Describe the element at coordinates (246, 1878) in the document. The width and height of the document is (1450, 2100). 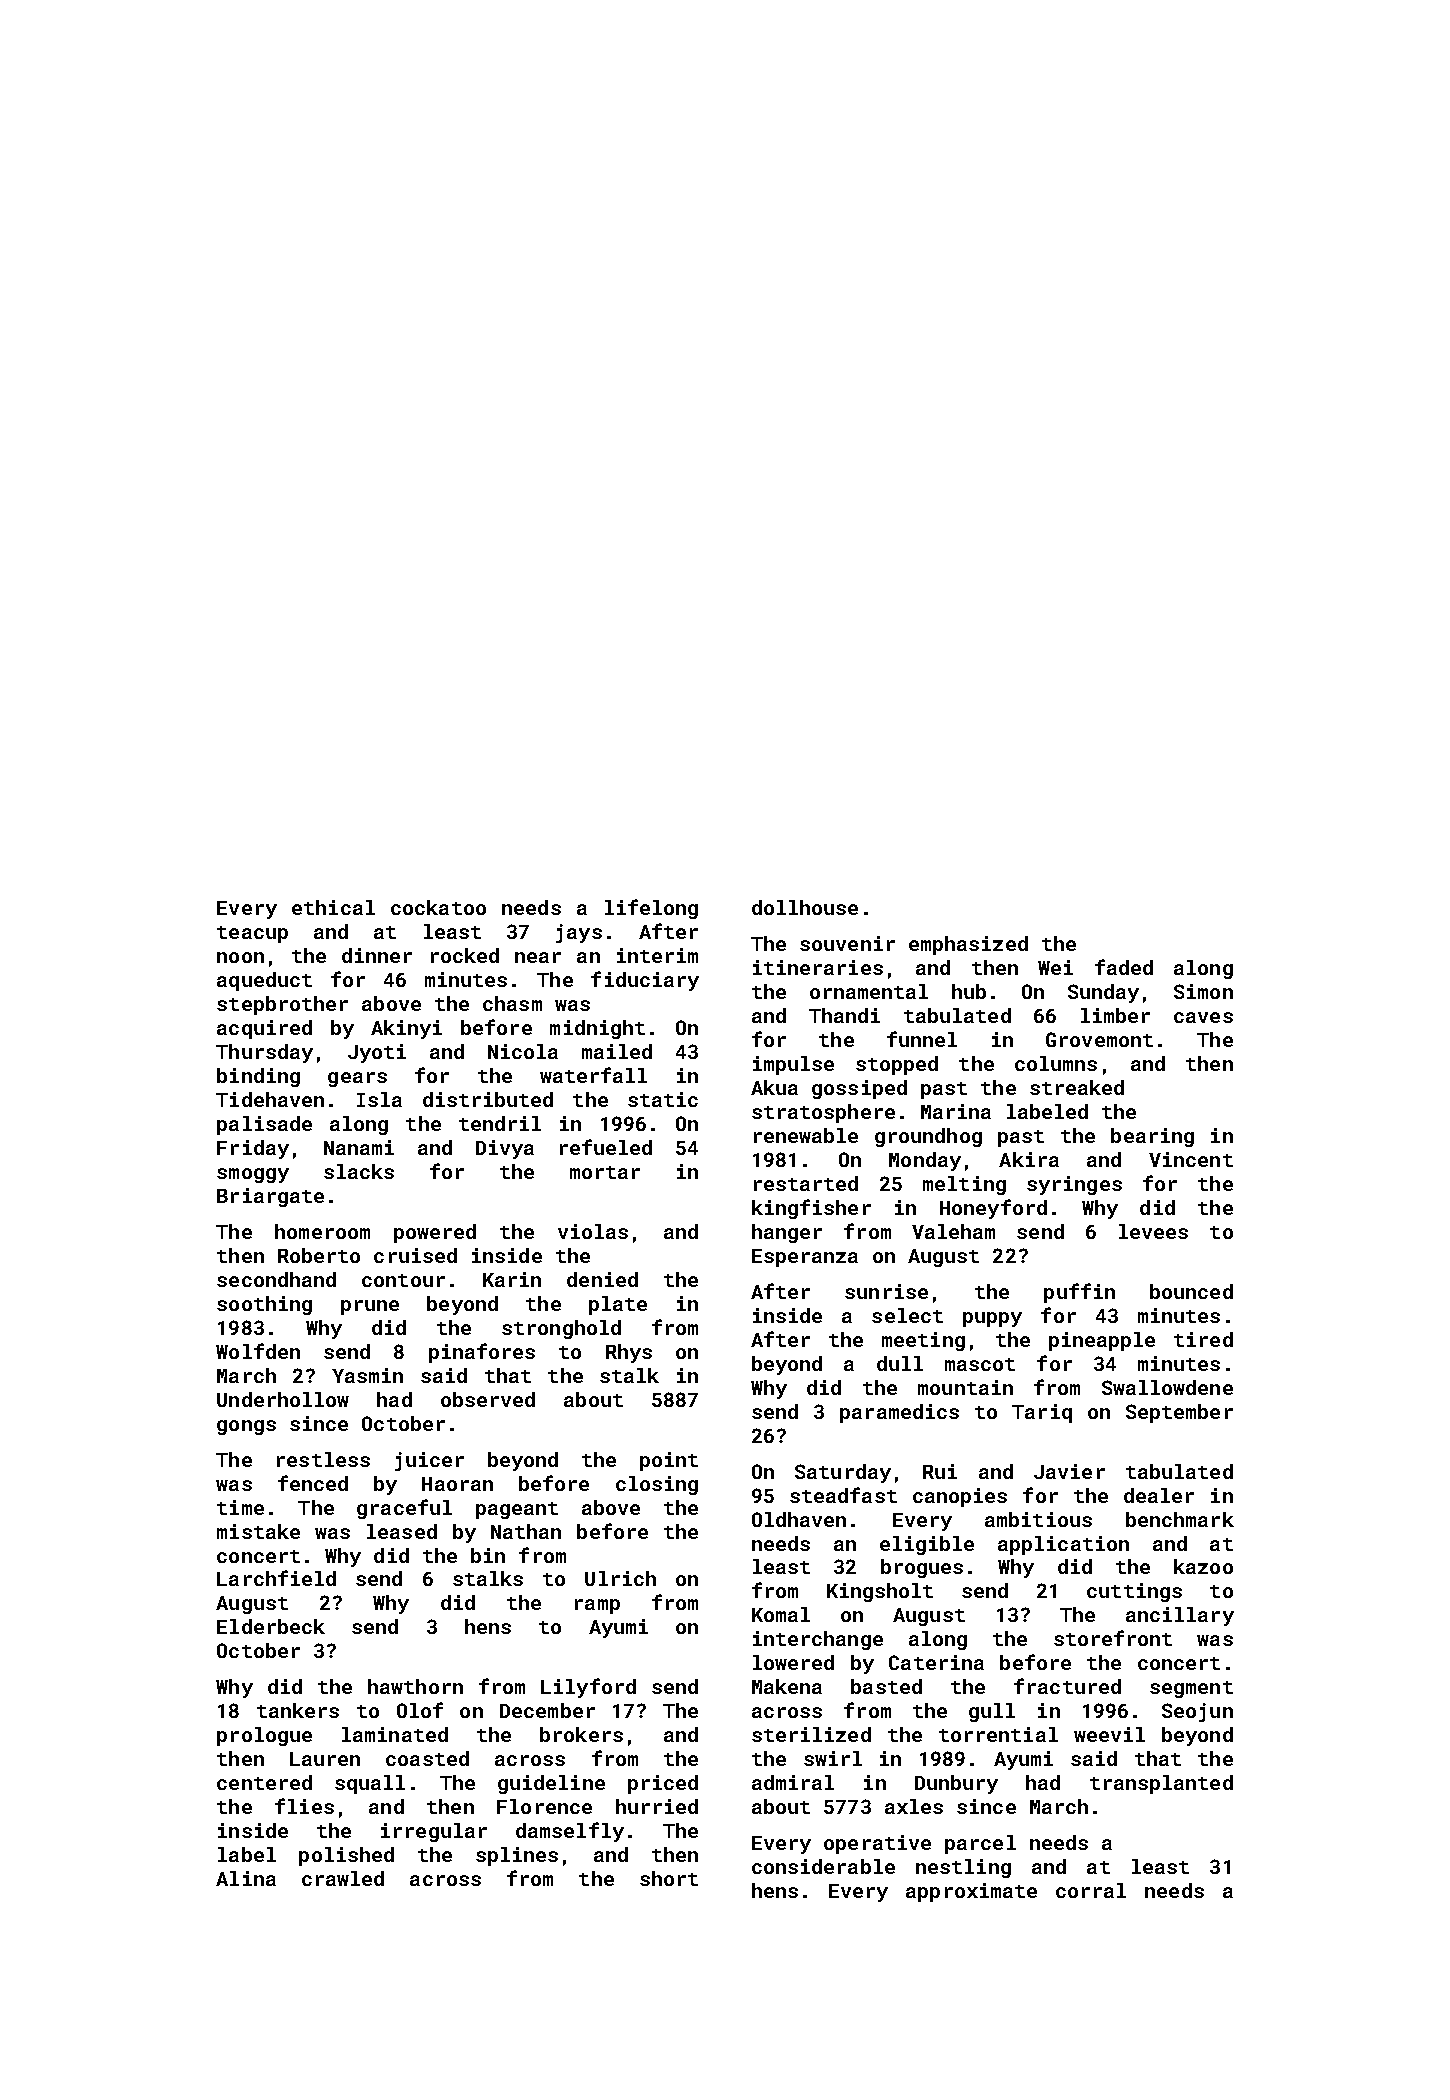
I see `Alina` at that location.
